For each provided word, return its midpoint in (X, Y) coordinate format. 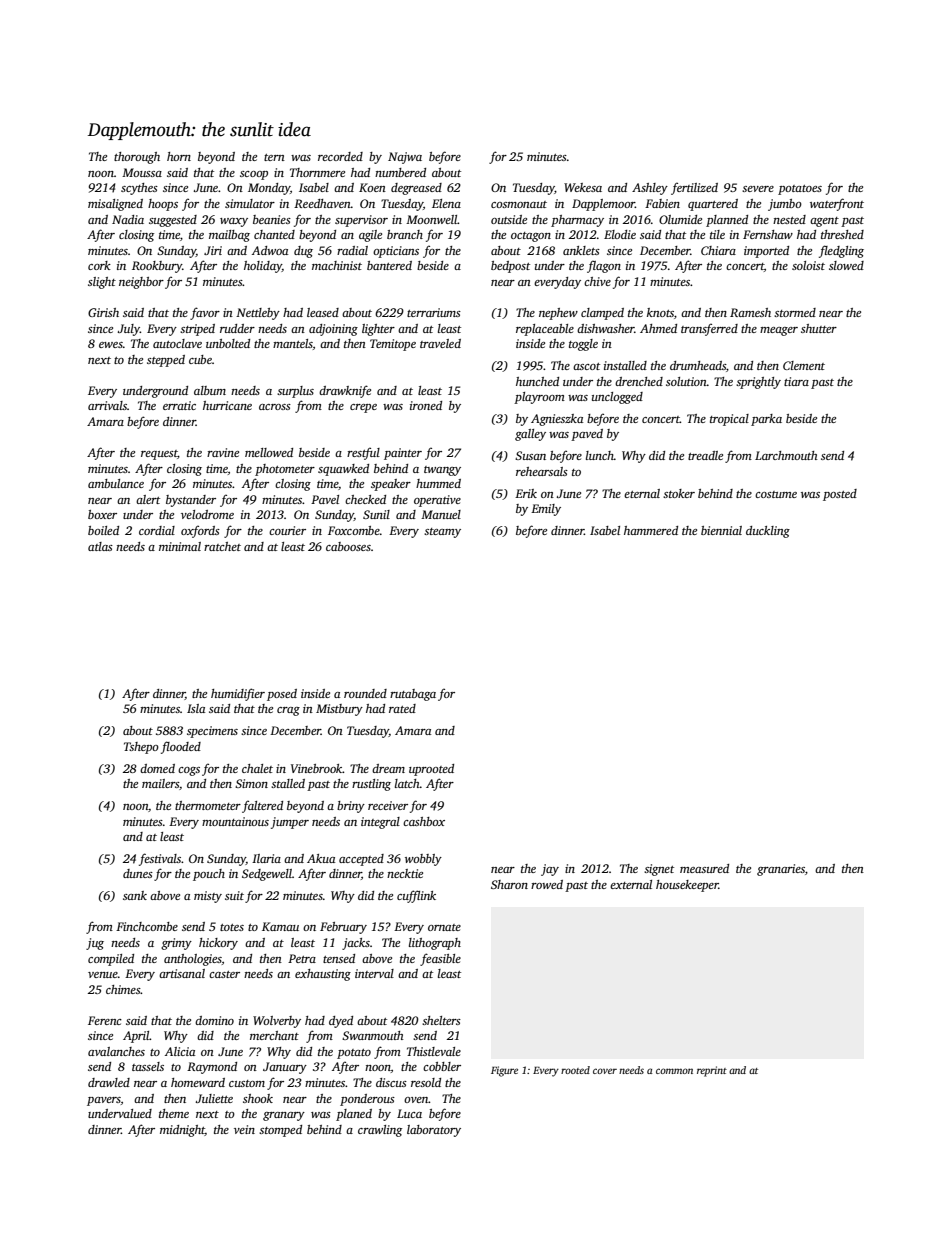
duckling (768, 532)
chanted (274, 234)
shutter (819, 328)
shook (258, 1098)
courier (287, 530)
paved (587, 435)
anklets (581, 250)
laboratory (434, 1131)
